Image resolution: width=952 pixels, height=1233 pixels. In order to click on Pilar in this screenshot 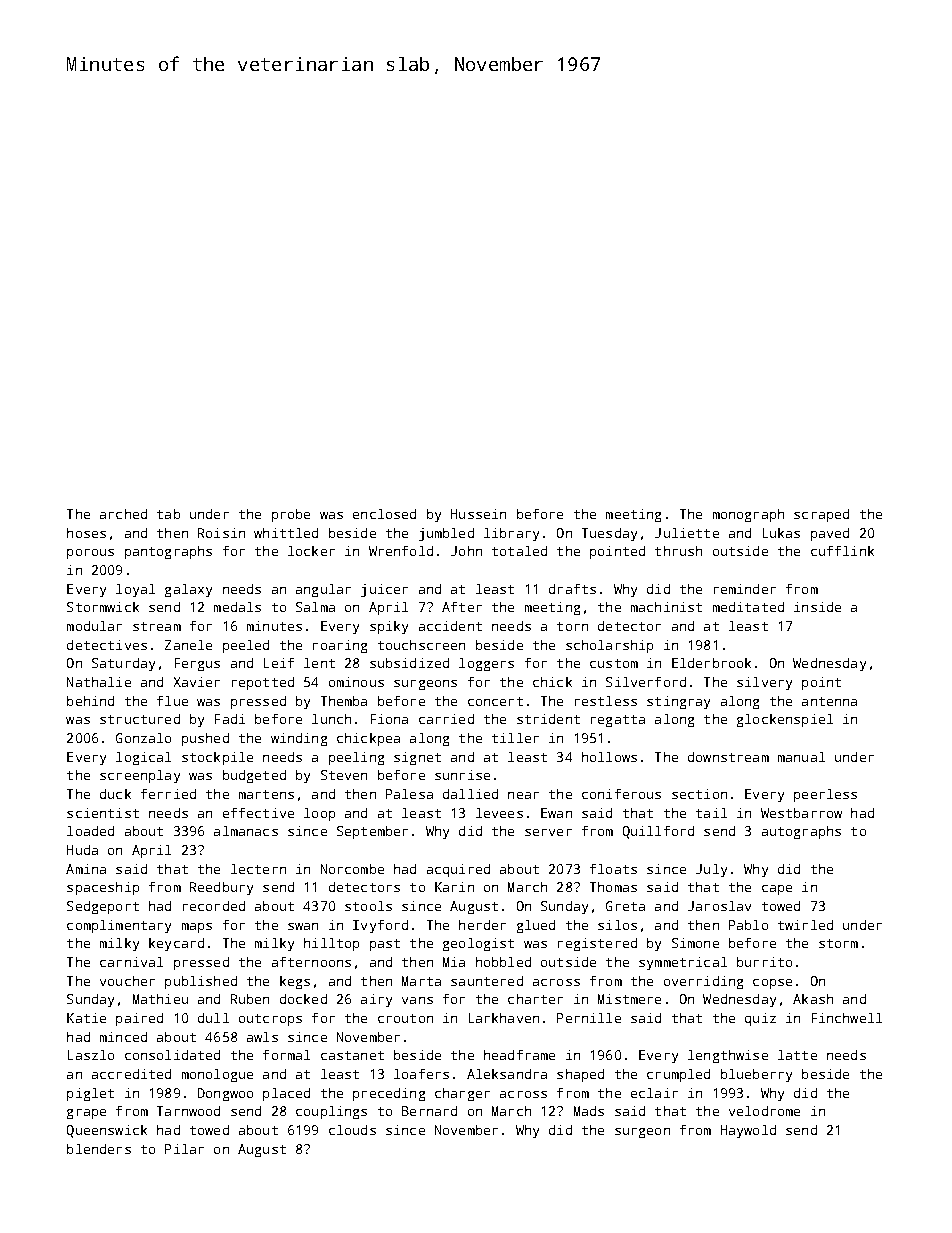, I will do `click(184, 1149)`.
